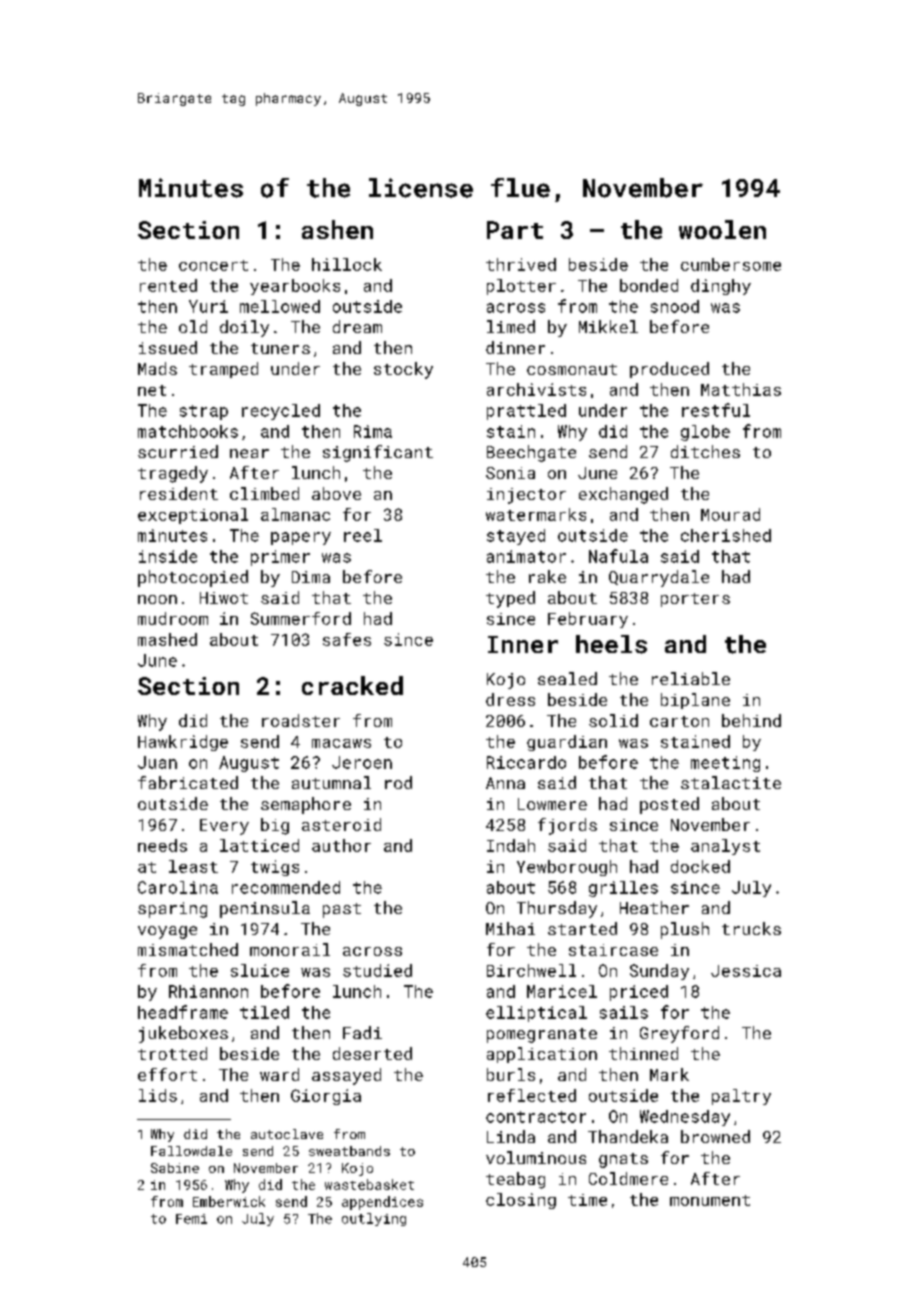  I want to click on strap, so click(204, 412).
